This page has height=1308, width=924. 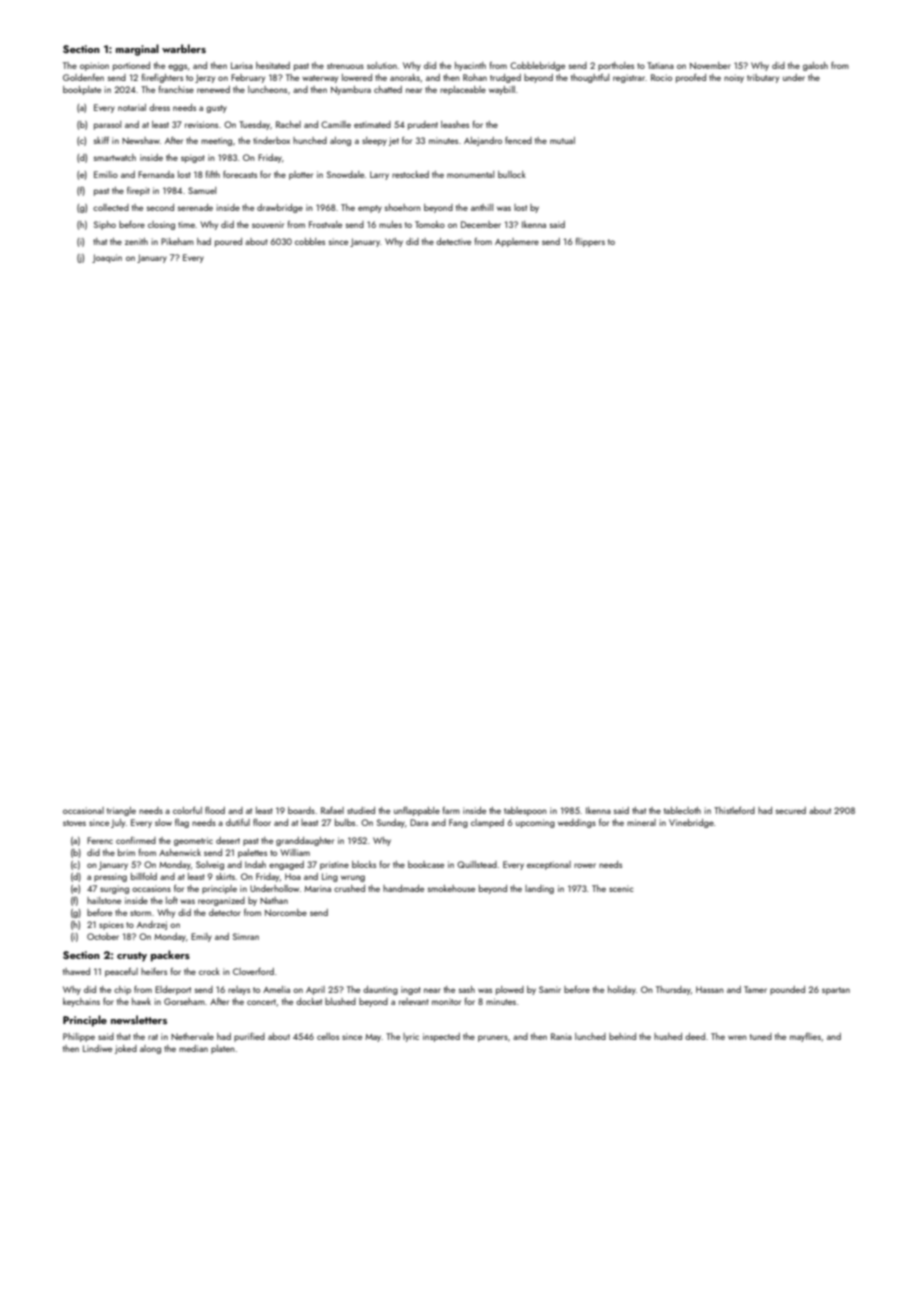 I want to click on flood, so click(x=215, y=810).
